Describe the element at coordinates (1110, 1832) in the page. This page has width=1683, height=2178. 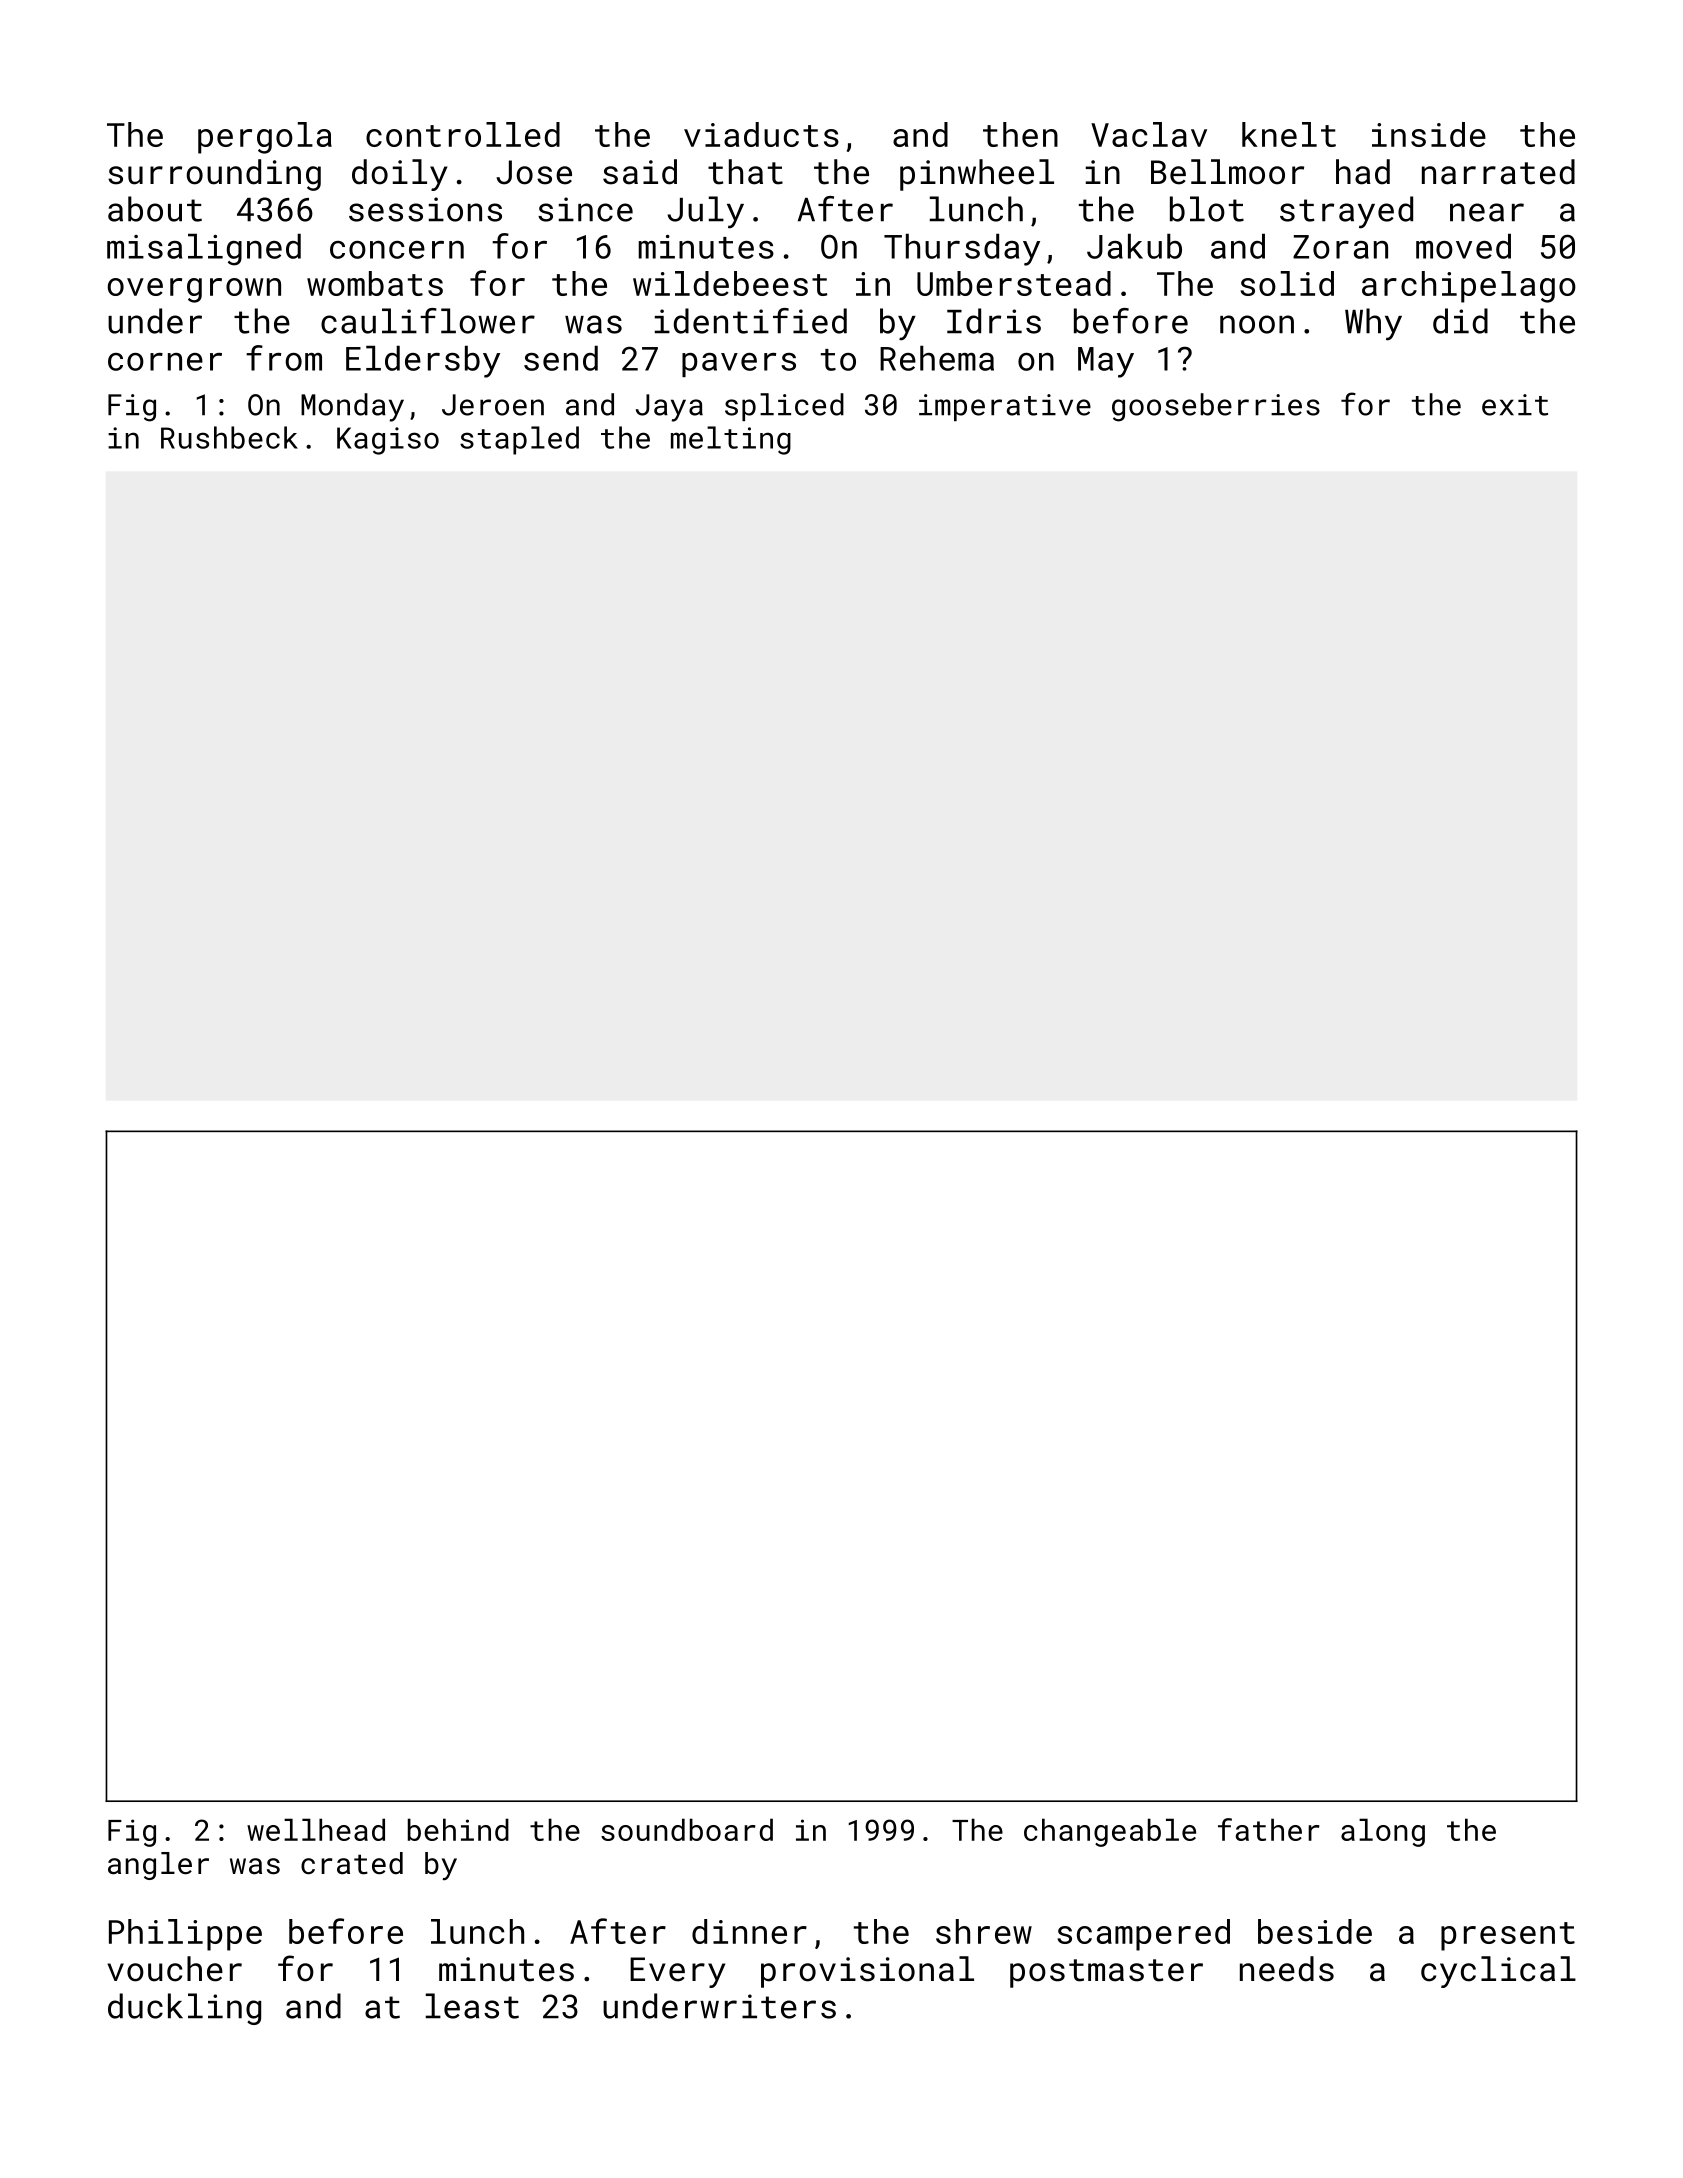
I see `changeable` at that location.
